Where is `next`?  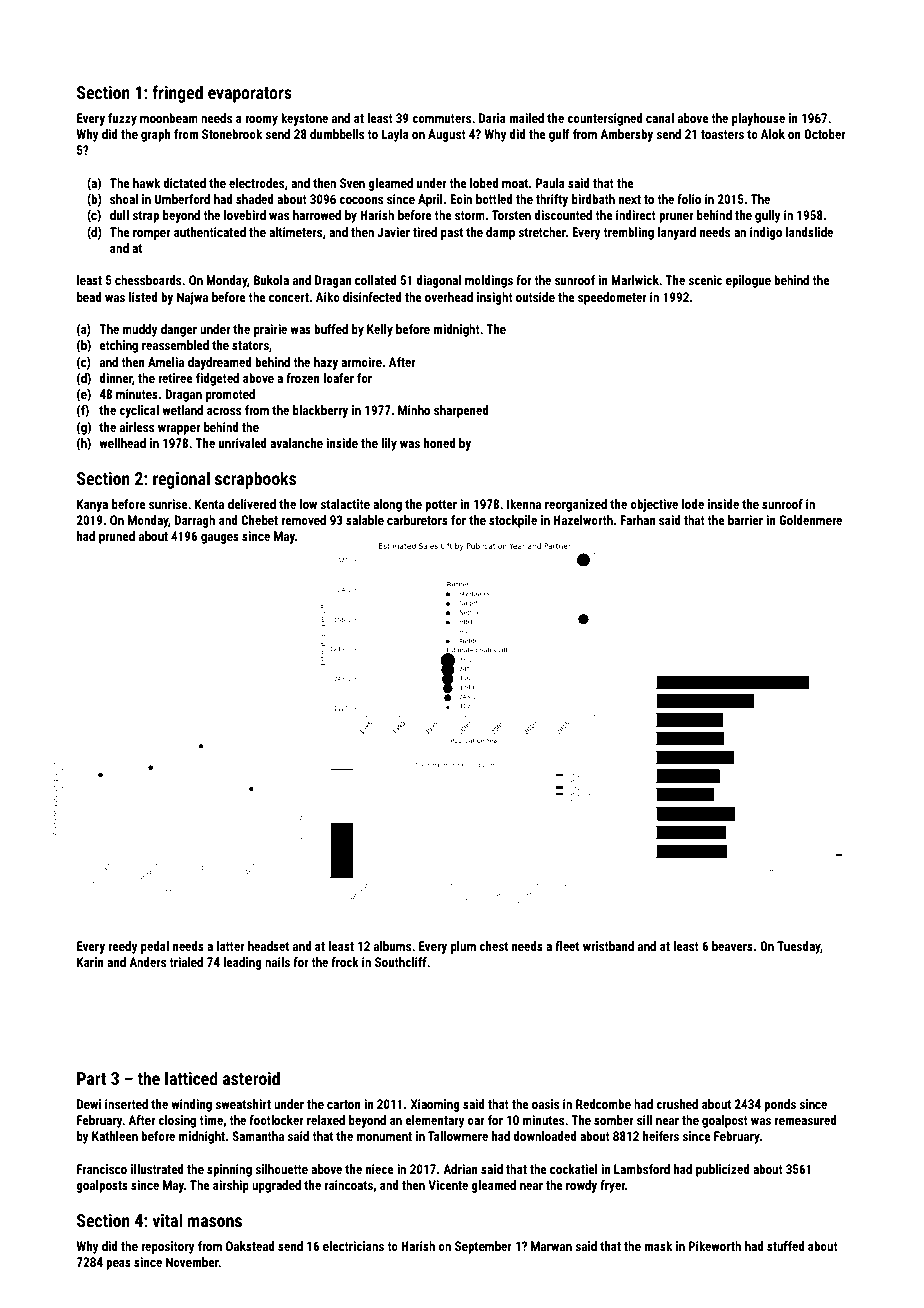
next is located at coordinates (630, 199).
